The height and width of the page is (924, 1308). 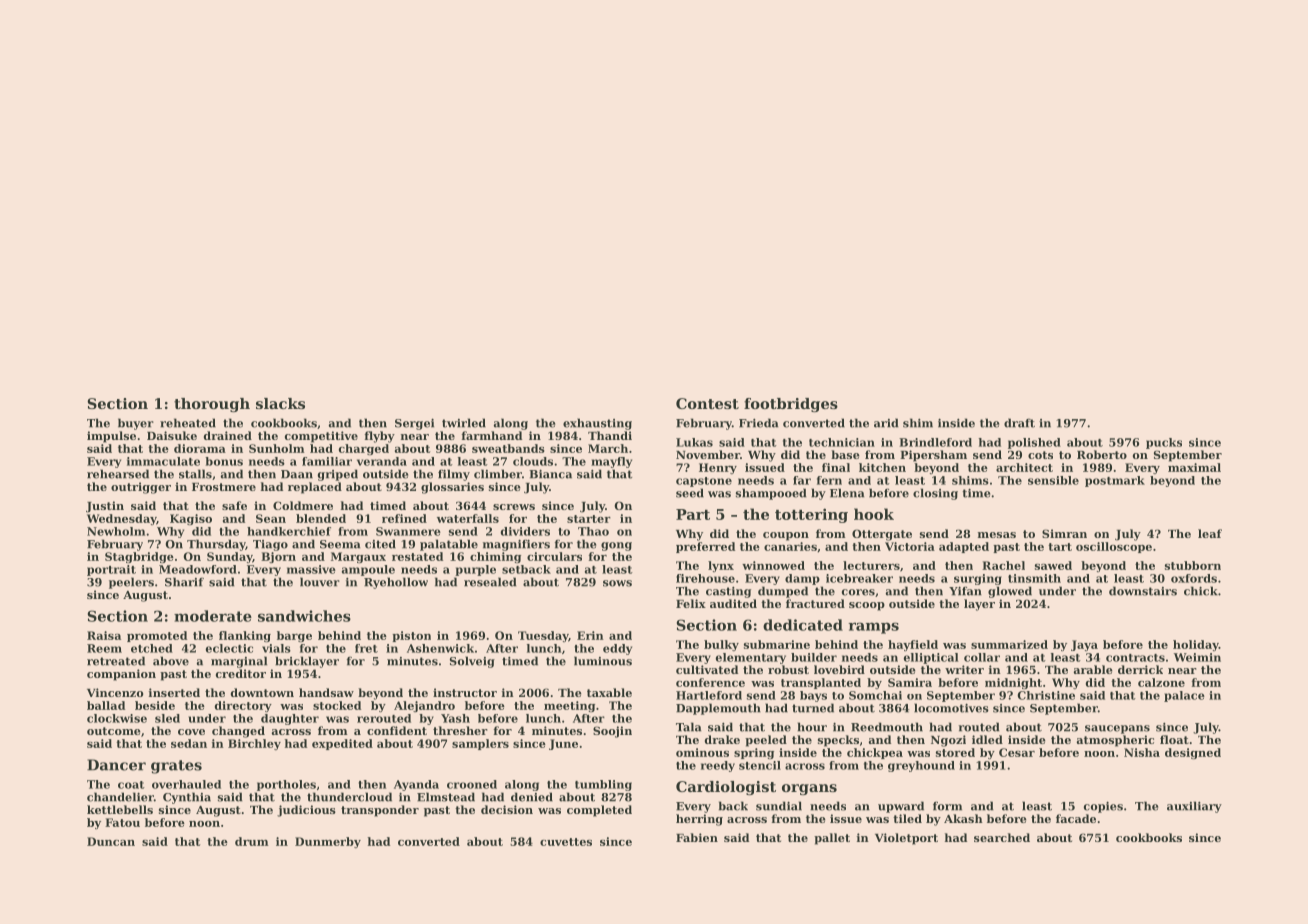 I want to click on hayfield, so click(x=913, y=645).
